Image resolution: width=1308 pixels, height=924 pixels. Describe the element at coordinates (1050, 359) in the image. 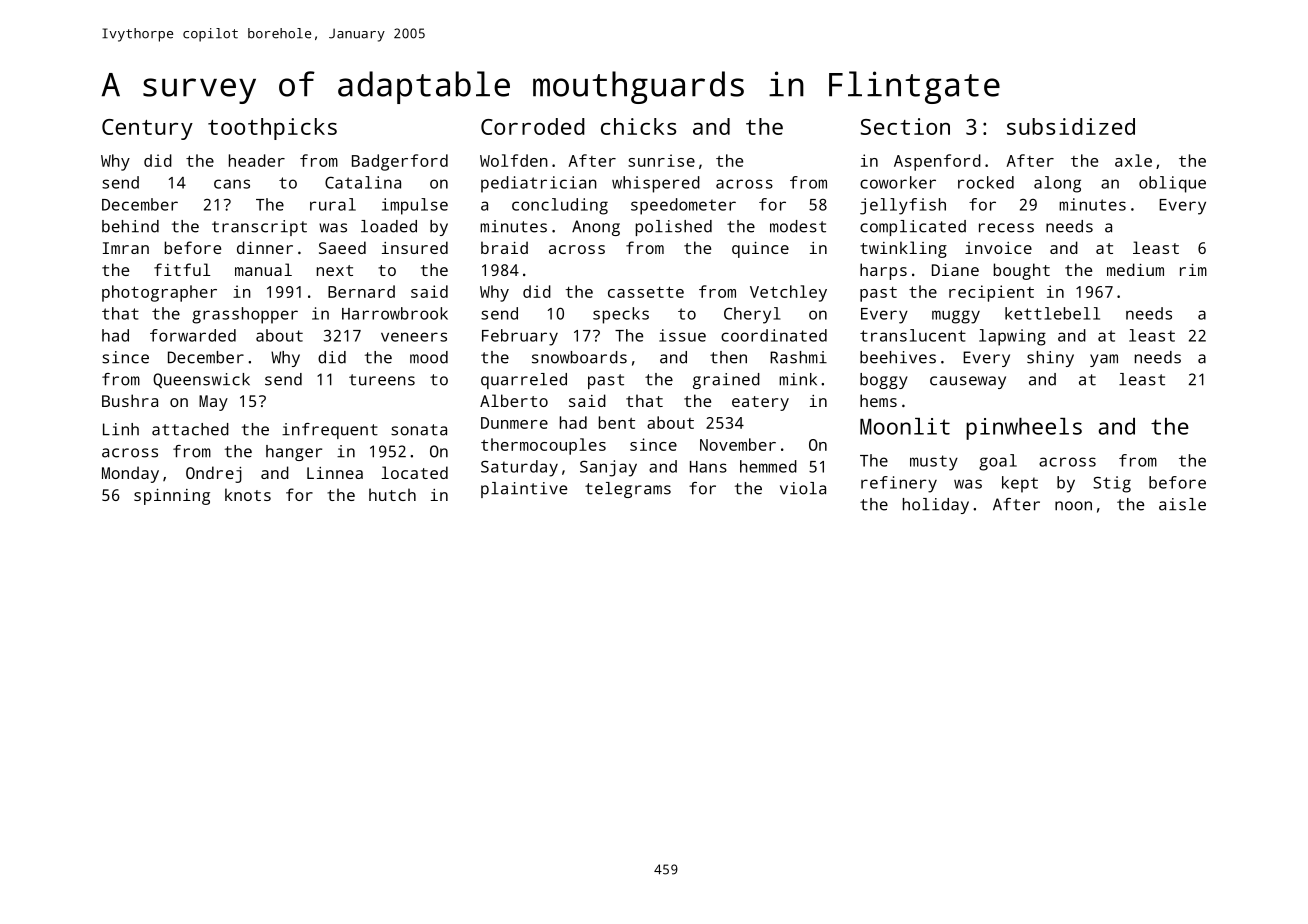

I see `shiny` at that location.
